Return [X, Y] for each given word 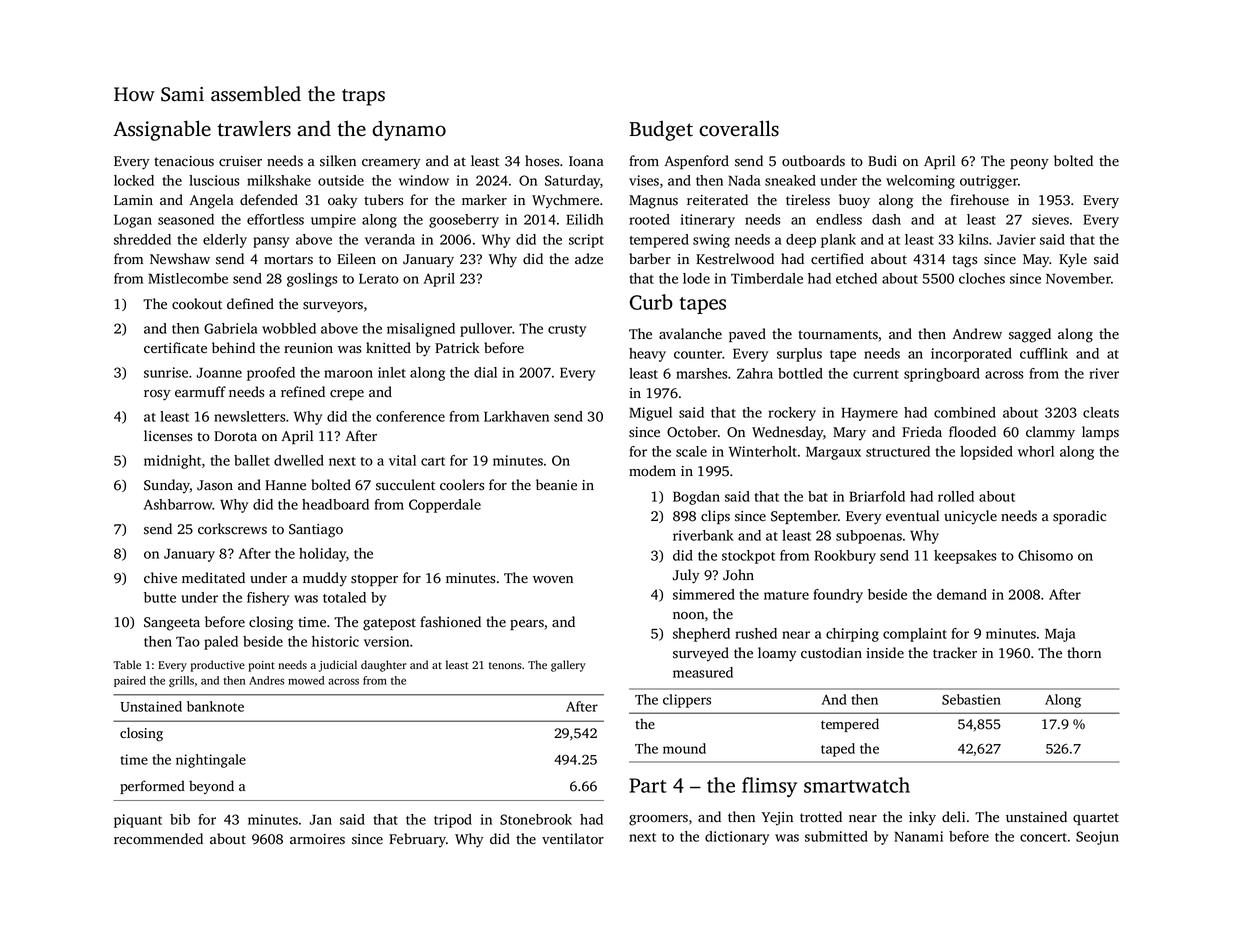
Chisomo [1045, 555]
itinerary [708, 221]
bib [180, 819]
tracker [955, 652]
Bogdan [696, 498]
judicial [338, 666]
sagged [1030, 335]
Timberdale [767, 278]
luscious [214, 180]
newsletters [249, 416]
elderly [225, 241]
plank [838, 241]
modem [652, 470]
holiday [322, 555]
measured [703, 672]
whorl [1036, 451]
